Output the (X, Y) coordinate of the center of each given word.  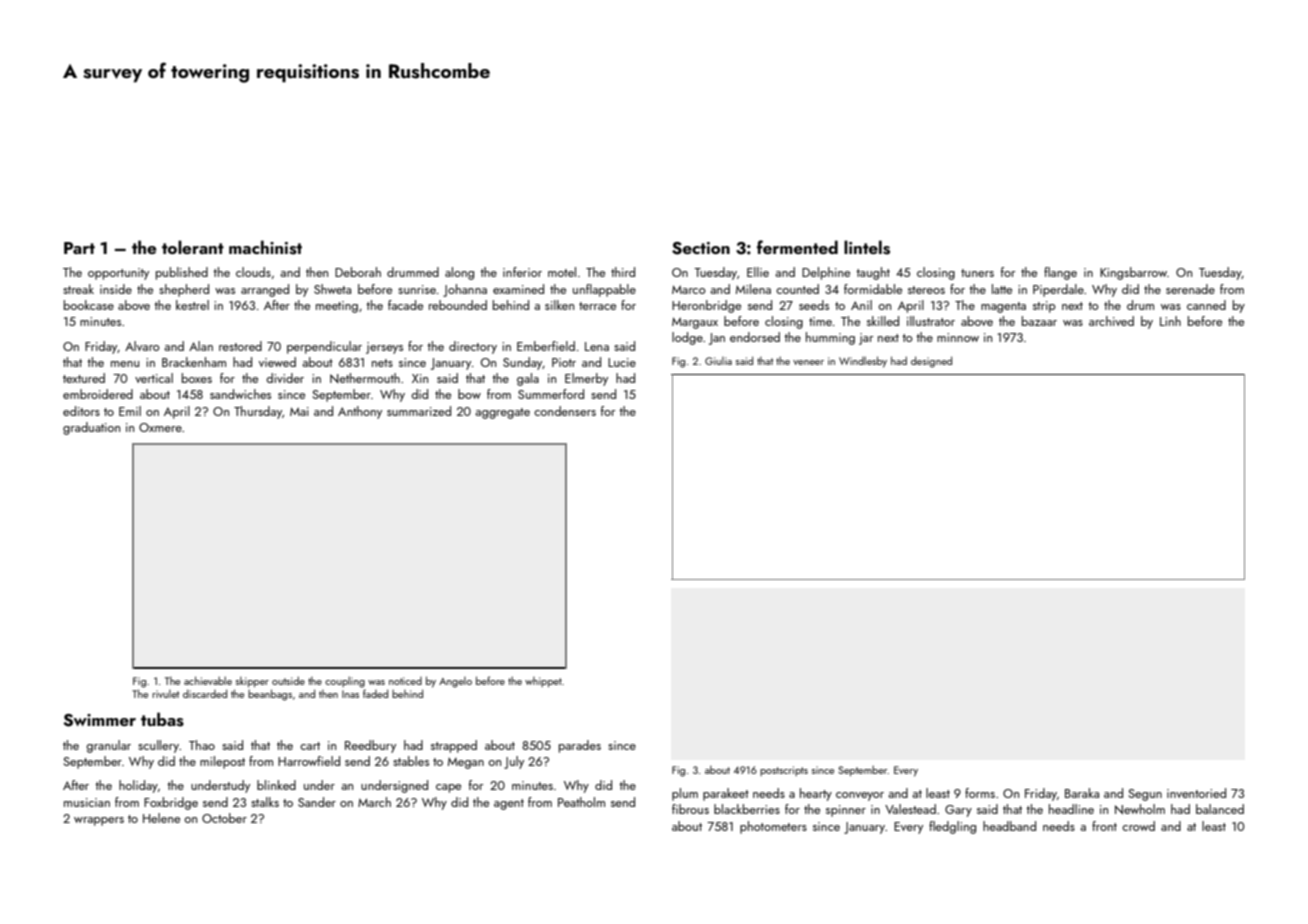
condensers (565, 411)
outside (288, 680)
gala (528, 379)
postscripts (784, 771)
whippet (543, 682)
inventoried (1196, 793)
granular (108, 746)
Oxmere (160, 427)
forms (980, 793)
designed (931, 362)
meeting (337, 307)
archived (1111, 321)
